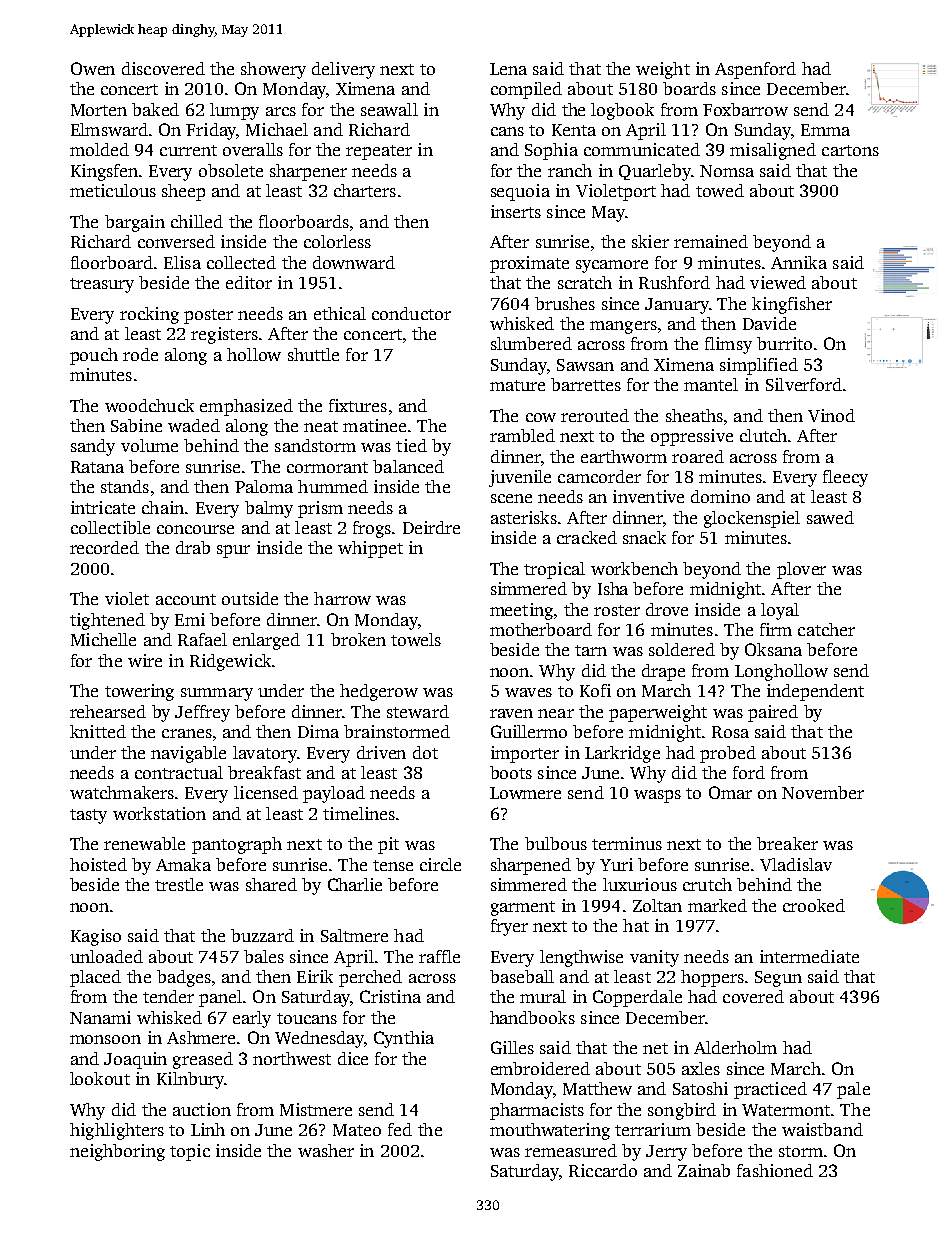 Image resolution: width=952 pixels, height=1233 pixels. Describe the element at coordinates (93, 68) in the page. I see `Owen` at that location.
